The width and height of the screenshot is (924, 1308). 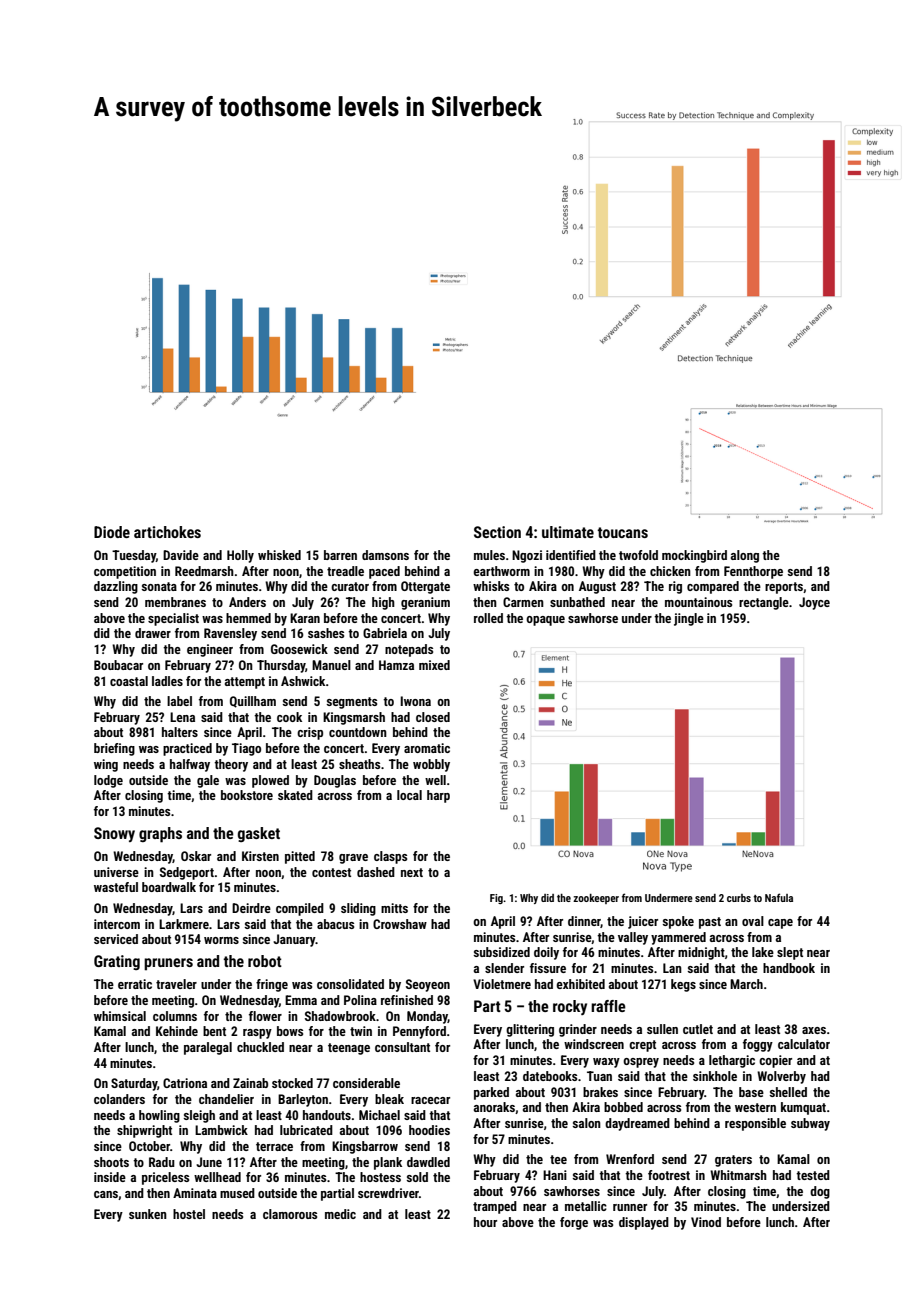 What do you see at coordinates (240, 556) in the screenshot?
I see `Holly` at bounding box center [240, 556].
